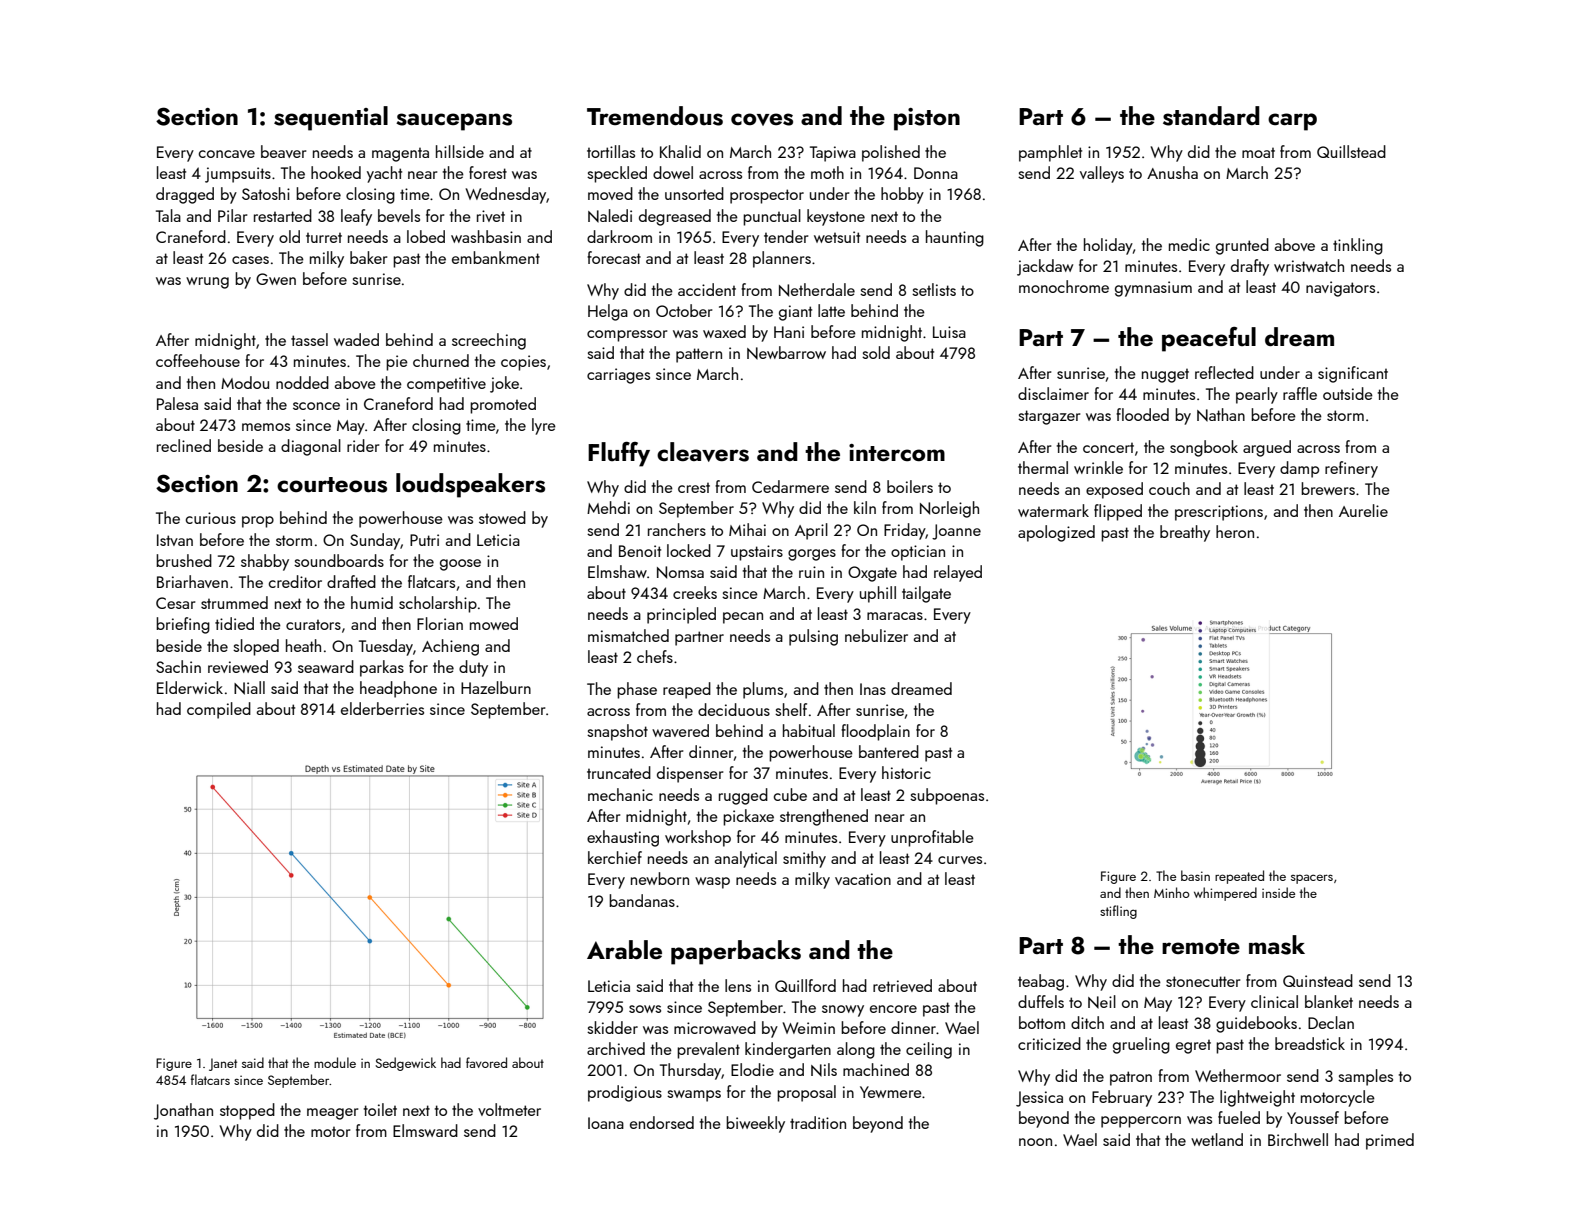 Image resolution: width=1577 pixels, height=1219 pixels. I want to click on Tremendous, so click(655, 116).
